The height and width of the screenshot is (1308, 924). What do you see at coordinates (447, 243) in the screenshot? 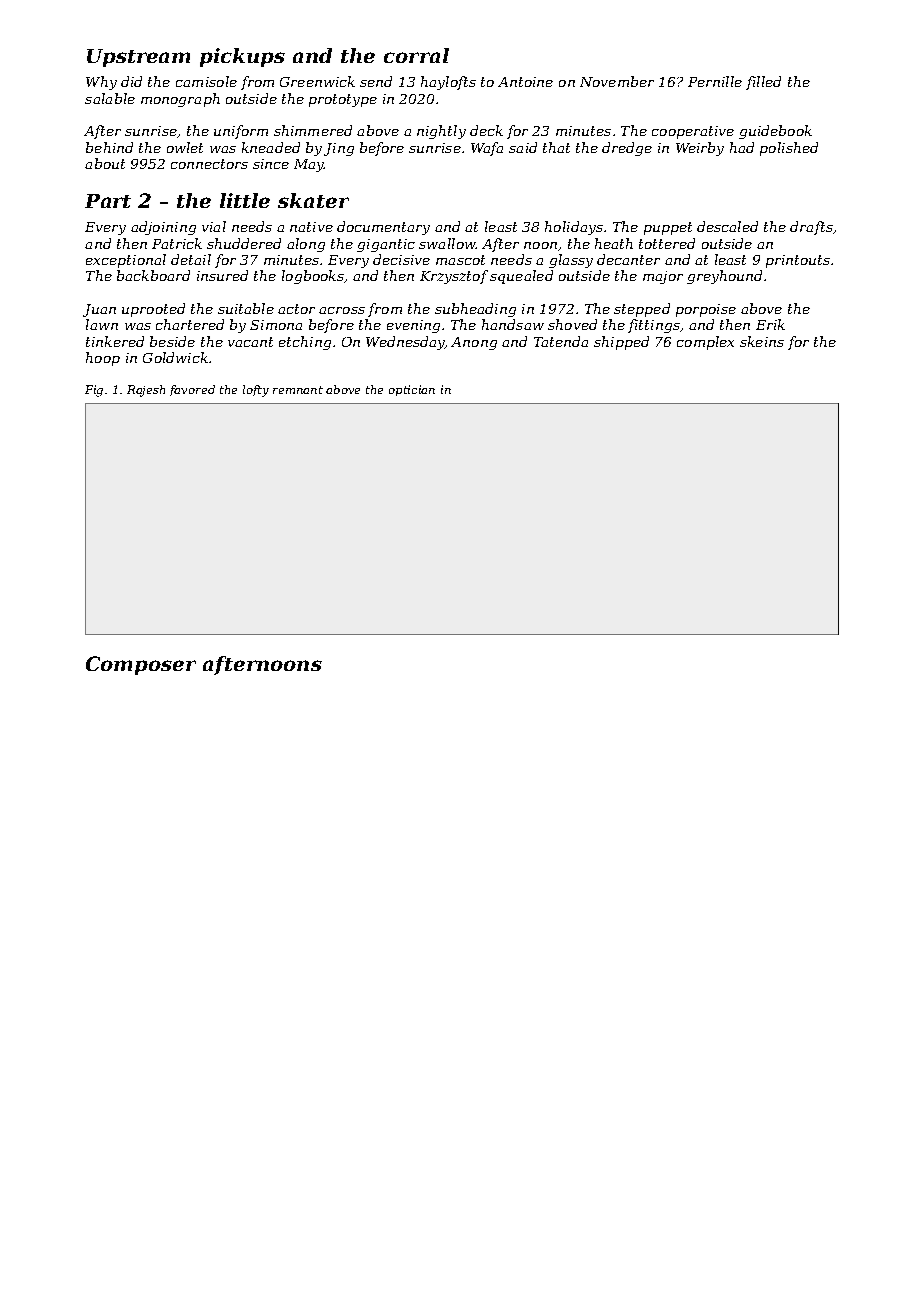
I see `swallow` at bounding box center [447, 243].
